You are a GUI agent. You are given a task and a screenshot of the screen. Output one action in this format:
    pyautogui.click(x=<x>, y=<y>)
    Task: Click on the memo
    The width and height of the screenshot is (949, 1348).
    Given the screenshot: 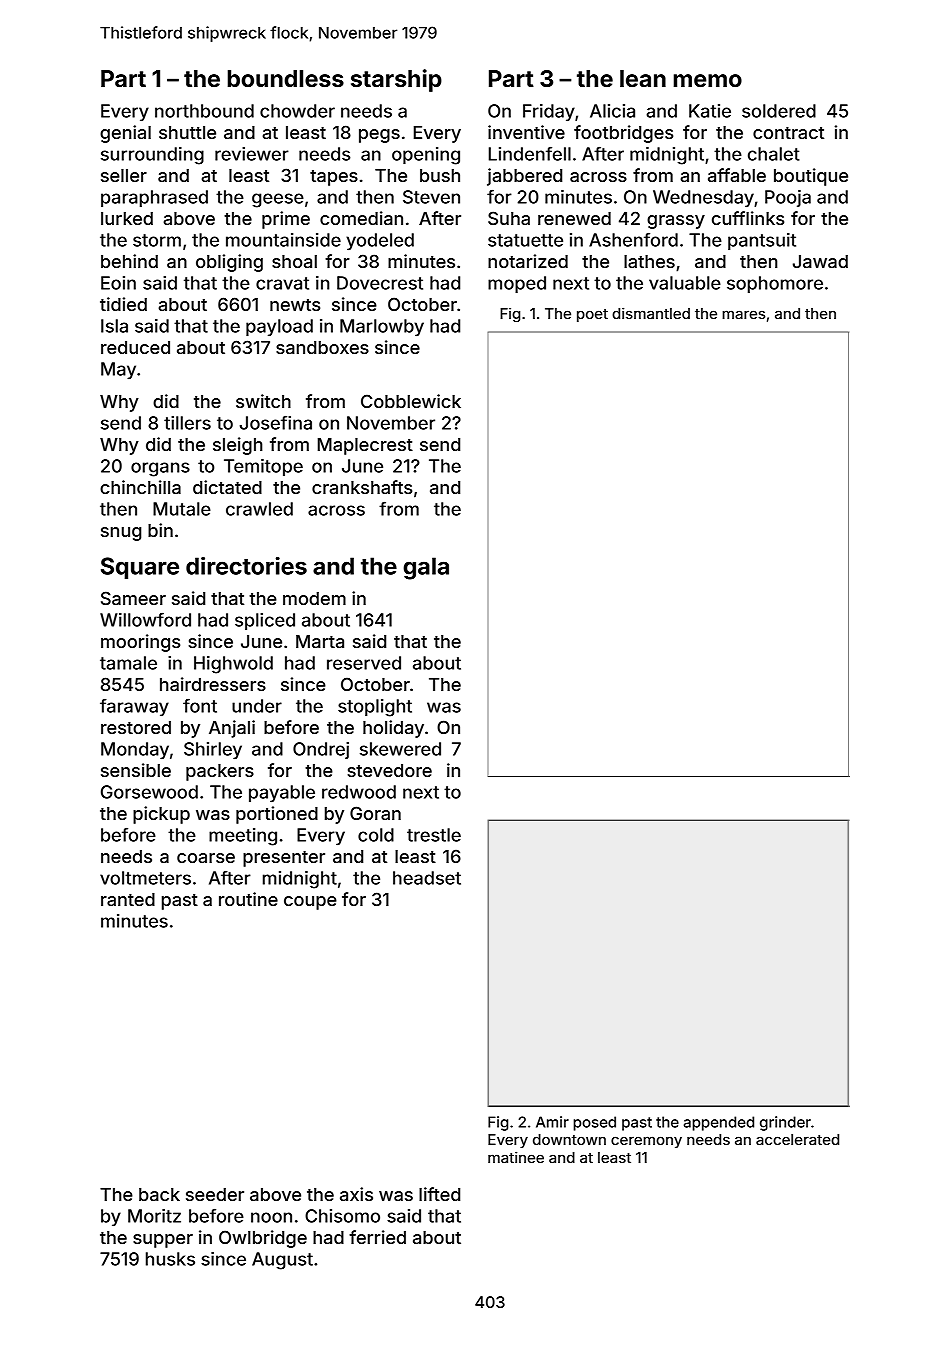 What is the action you would take?
    pyautogui.click(x=708, y=81)
